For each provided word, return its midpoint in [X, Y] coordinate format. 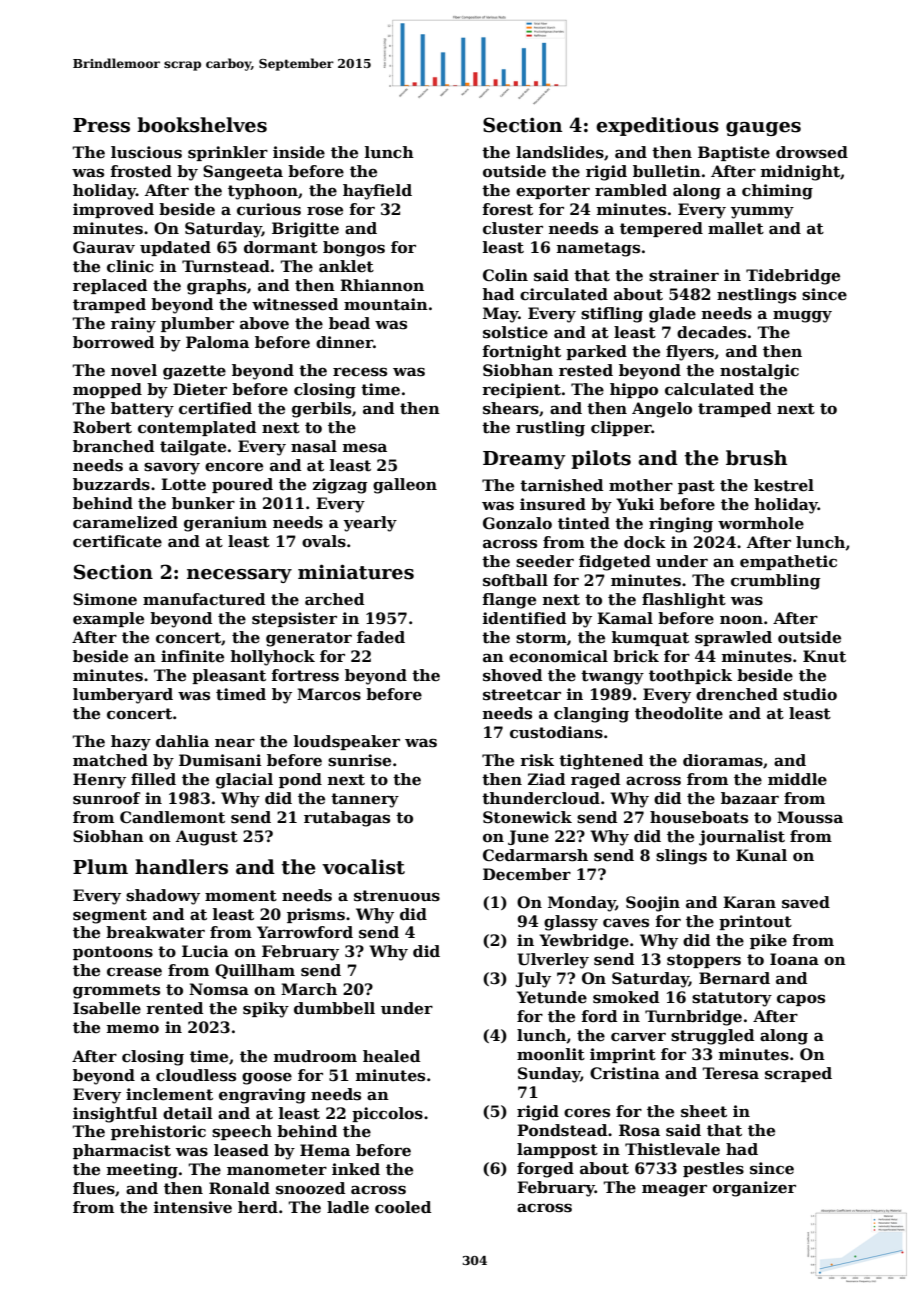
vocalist [363, 867]
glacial [244, 781]
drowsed [812, 152]
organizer [754, 1189]
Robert [102, 427]
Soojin [653, 904]
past [696, 487]
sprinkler [228, 153]
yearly [370, 524]
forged [545, 1170]
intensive [193, 1207]
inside [299, 152]
